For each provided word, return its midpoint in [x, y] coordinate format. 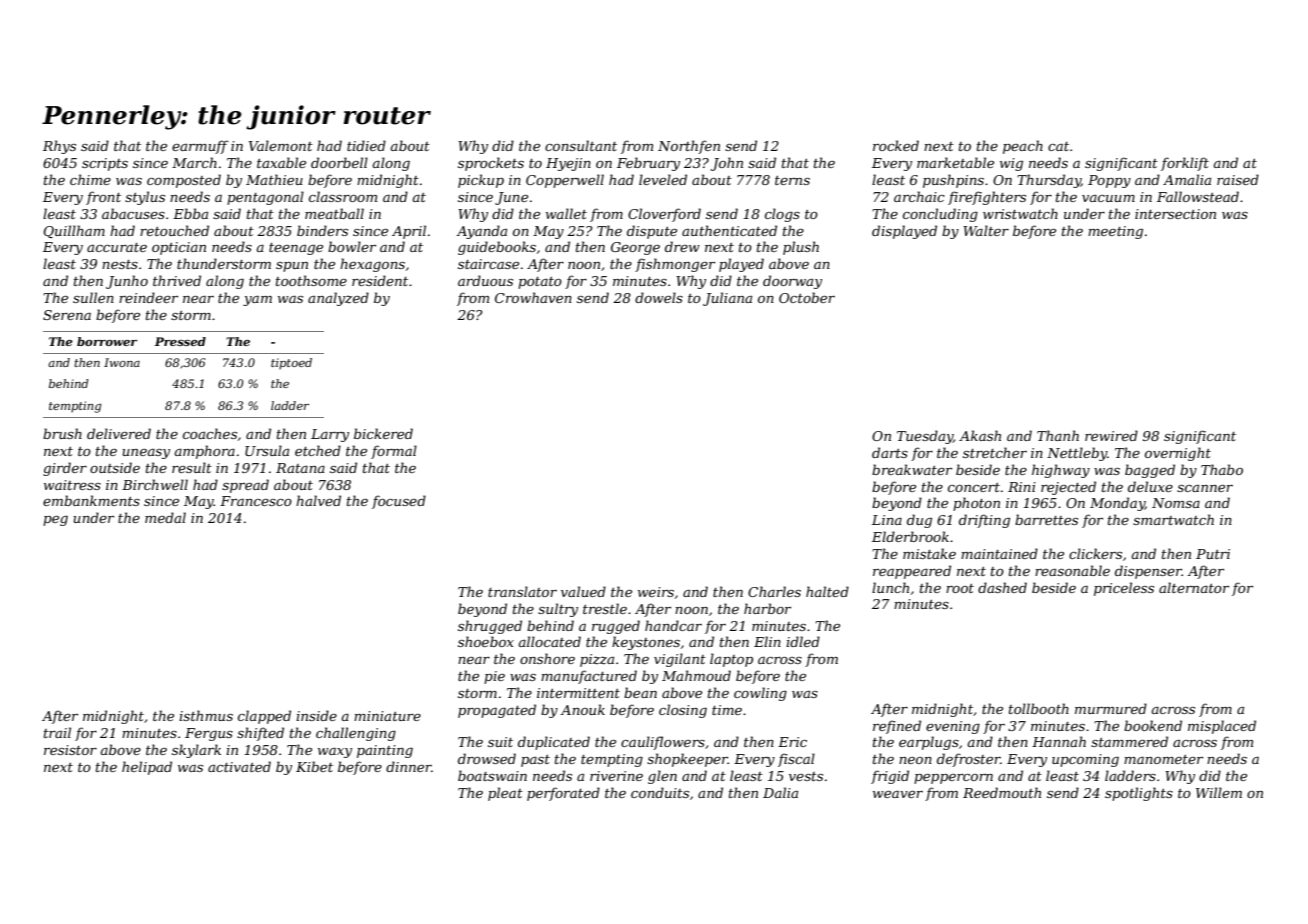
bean [640, 692]
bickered [383, 433]
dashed [1002, 587]
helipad [147, 768]
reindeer [148, 297]
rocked [896, 145]
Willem [1219, 792]
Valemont [281, 145]
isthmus [206, 715]
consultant [581, 145]
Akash [980, 435]
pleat [505, 794]
